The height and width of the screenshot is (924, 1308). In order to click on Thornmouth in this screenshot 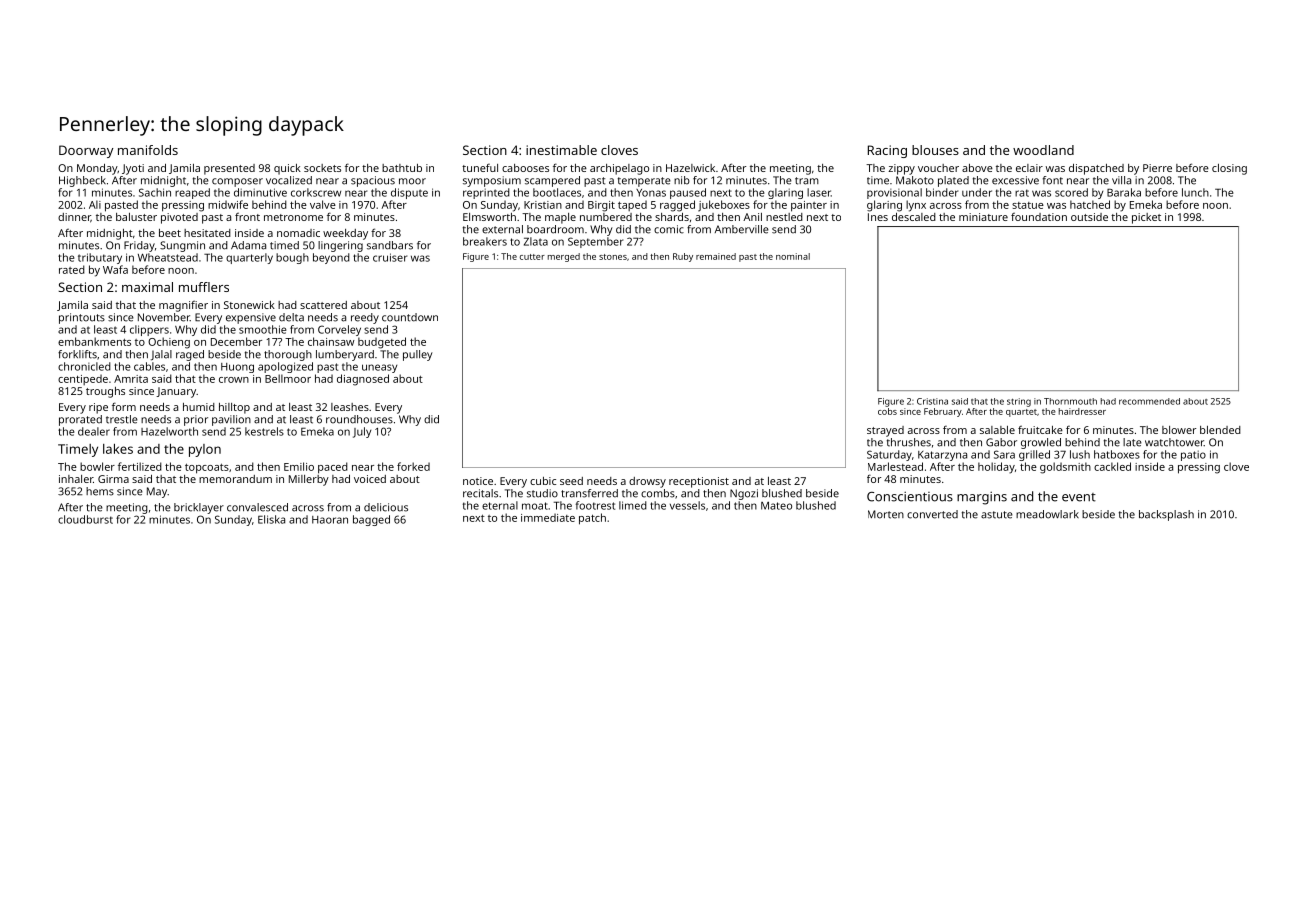, I will do `click(1070, 401)`.
